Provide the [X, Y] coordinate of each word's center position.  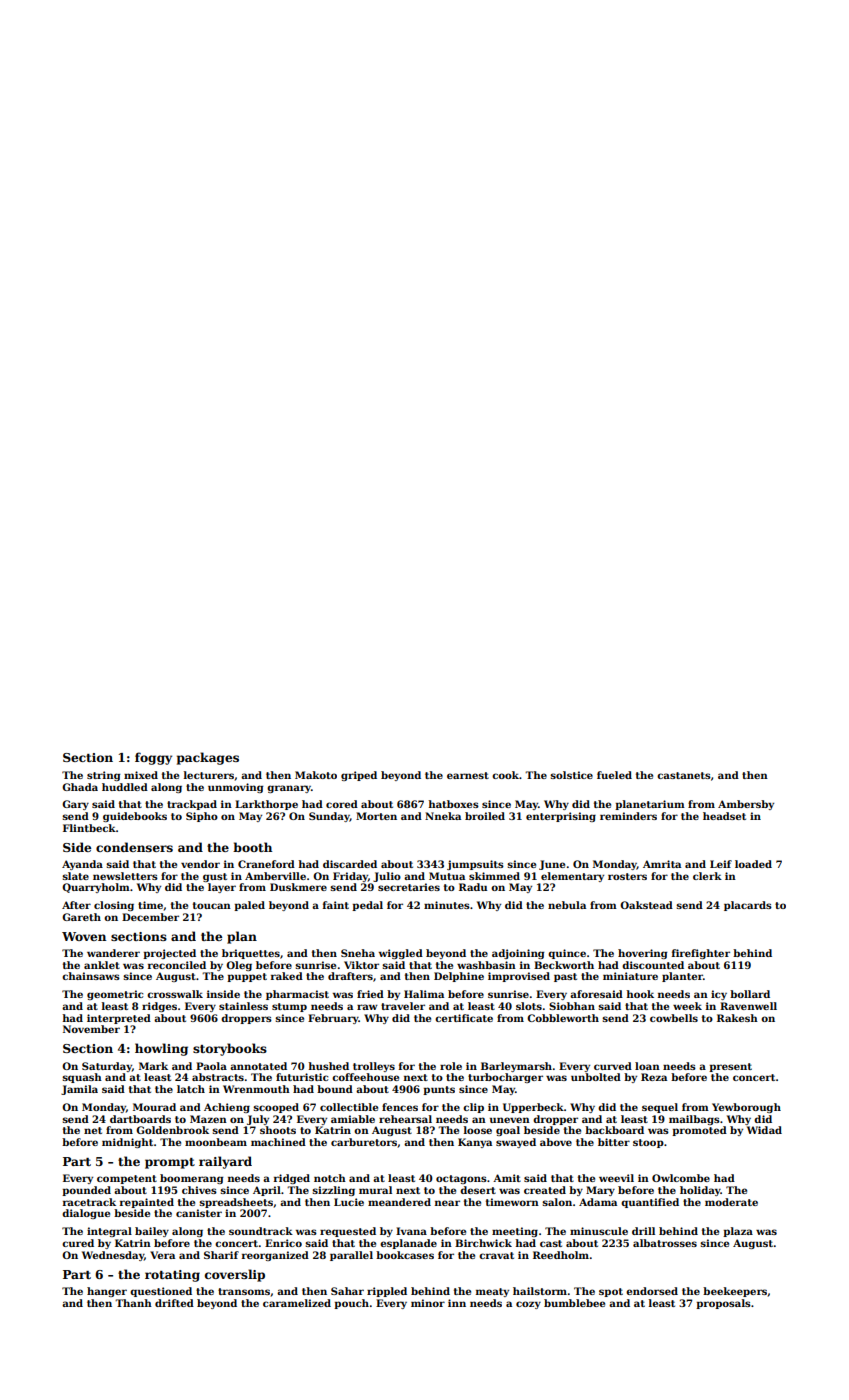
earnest [468, 775]
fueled [614, 775]
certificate [464, 1018]
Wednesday [113, 1256]
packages [208, 758]
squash [82, 1078]
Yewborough [746, 1108]
